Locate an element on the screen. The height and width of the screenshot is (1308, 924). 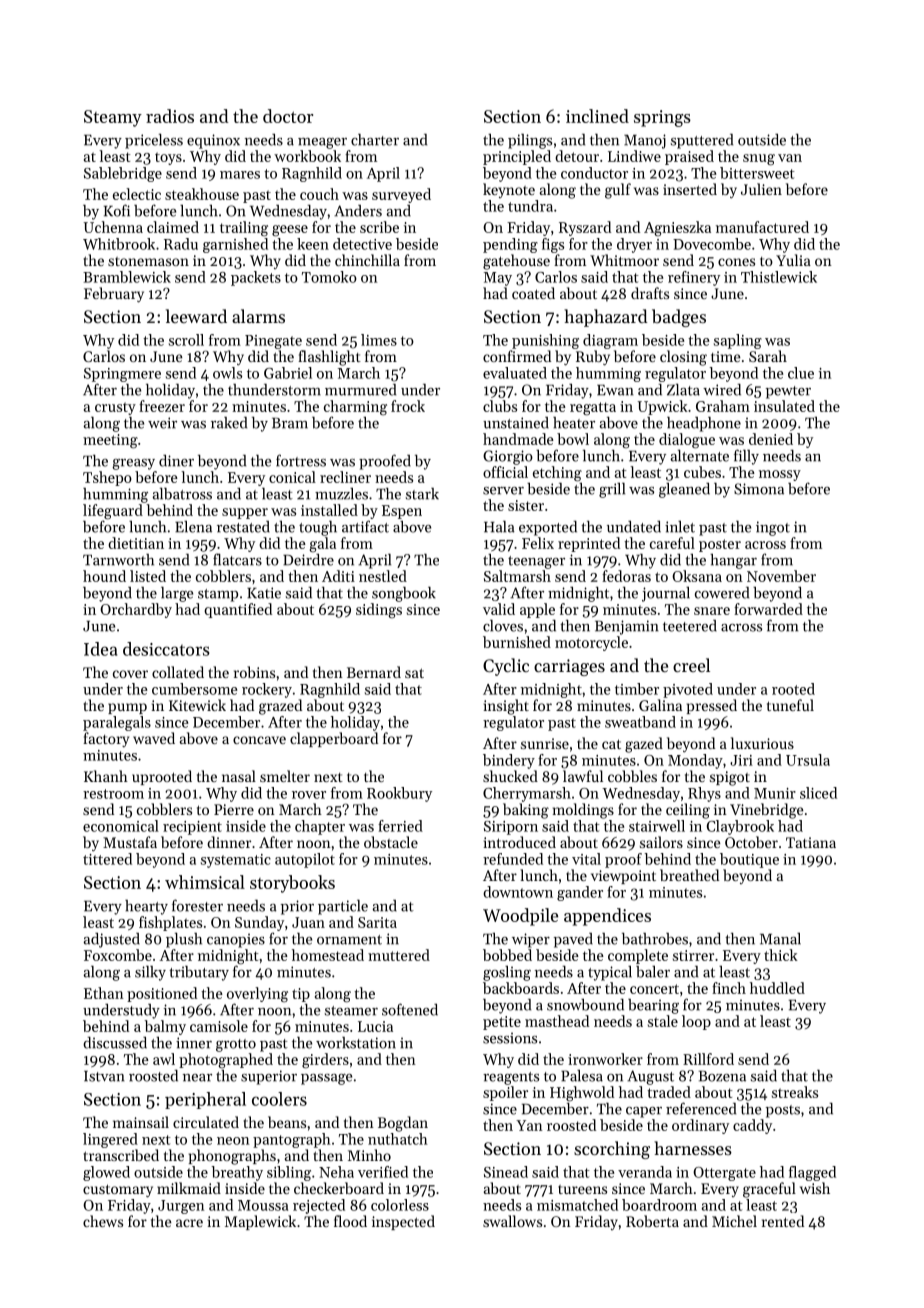
mossy is located at coordinates (780, 475).
